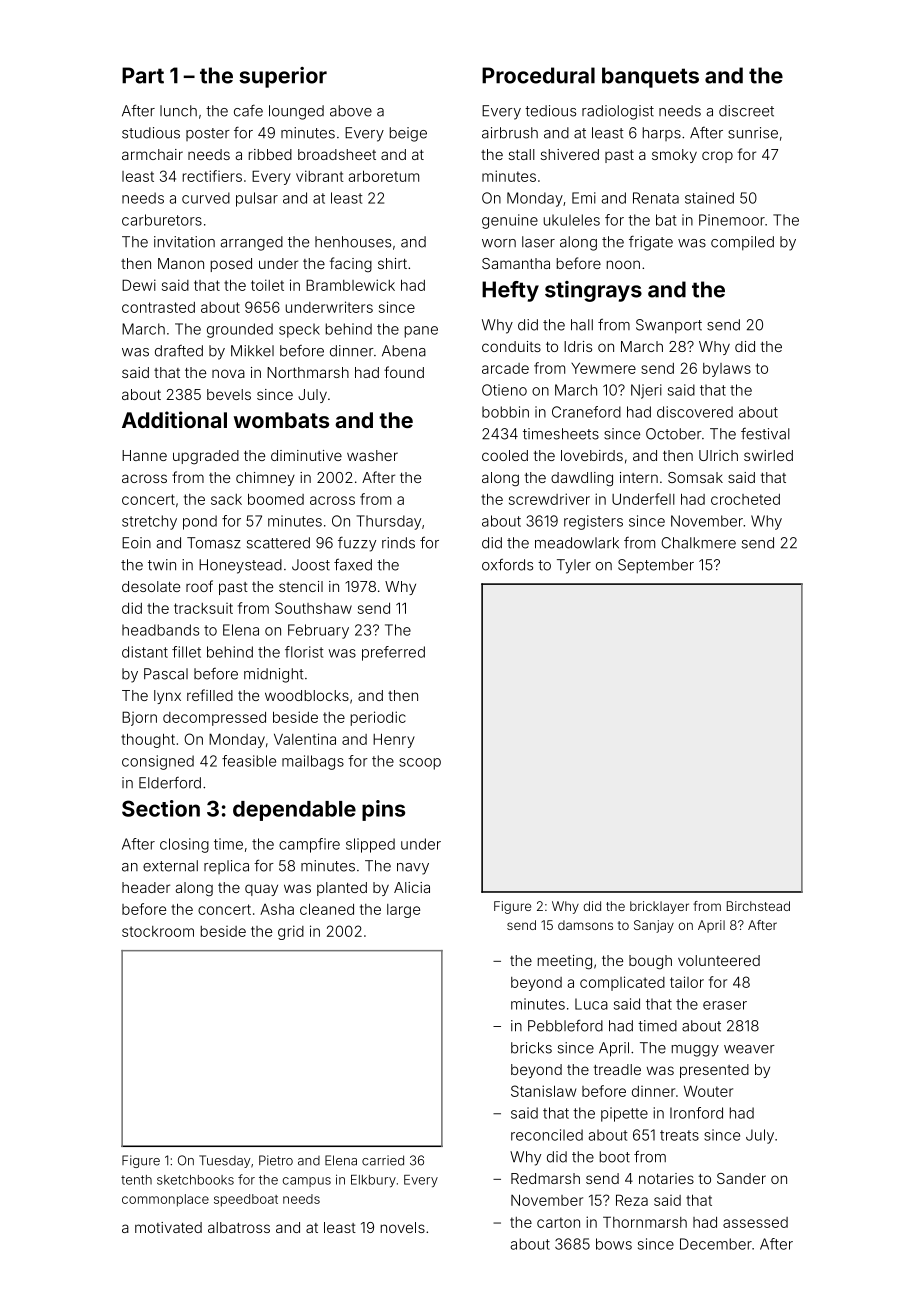  What do you see at coordinates (145, 652) in the screenshot?
I see `distant` at bounding box center [145, 652].
